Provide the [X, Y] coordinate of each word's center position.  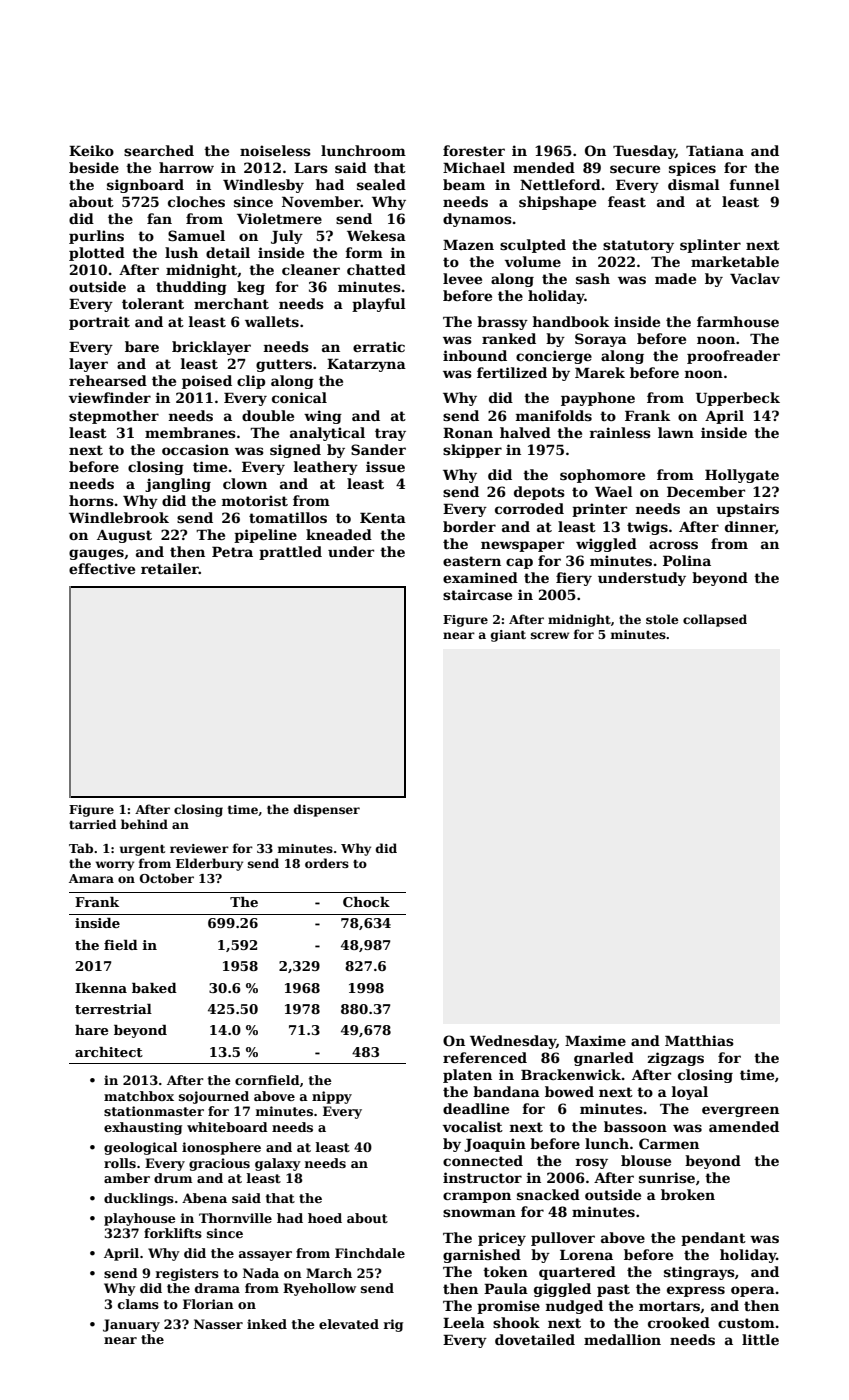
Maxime [595, 1040]
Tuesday [644, 152]
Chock [366, 902]
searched [159, 150]
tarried [93, 824]
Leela [464, 1322]
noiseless [275, 150]
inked [267, 1324]
